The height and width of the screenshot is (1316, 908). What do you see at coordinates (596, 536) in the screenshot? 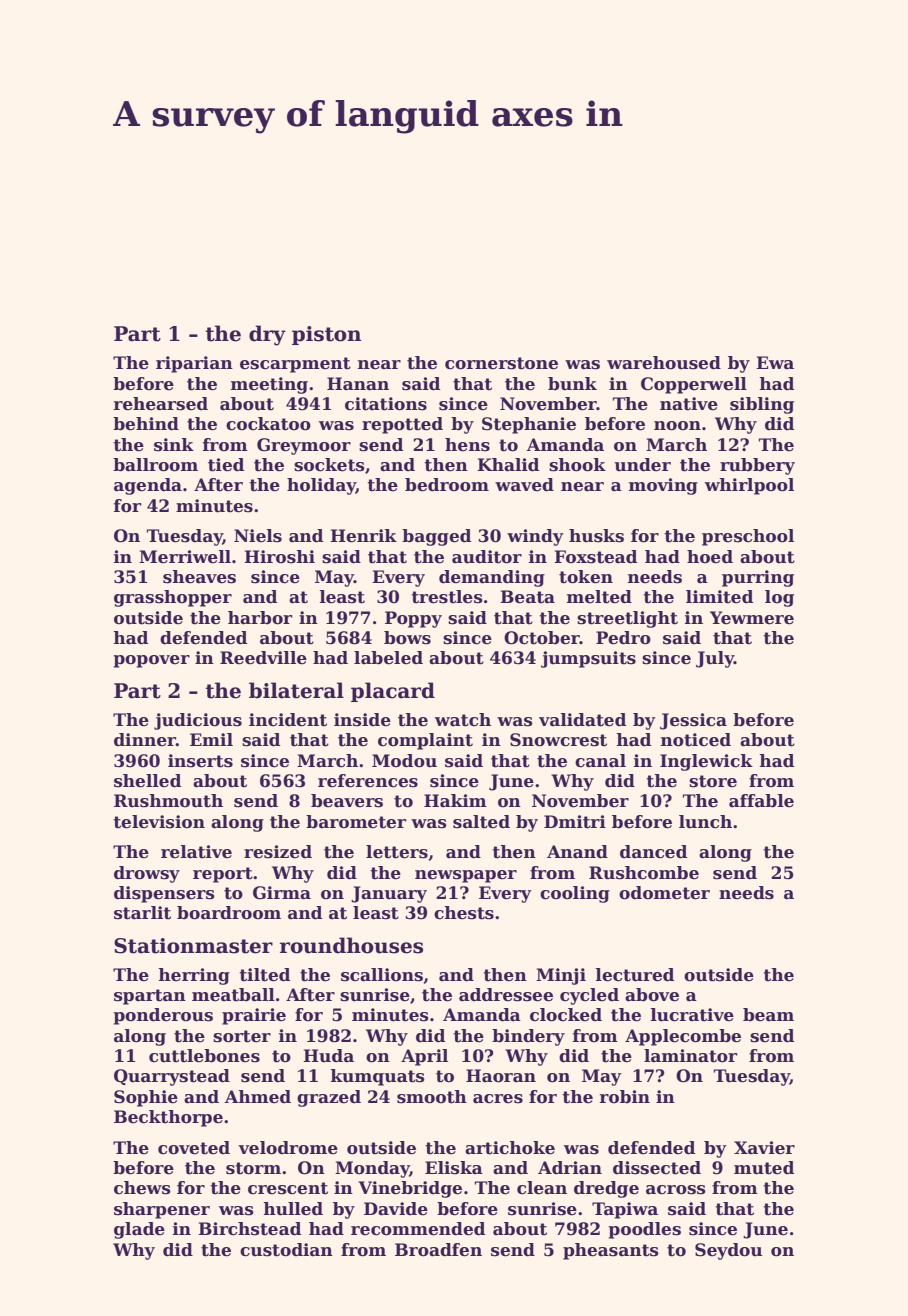
I see `husks` at bounding box center [596, 536].
